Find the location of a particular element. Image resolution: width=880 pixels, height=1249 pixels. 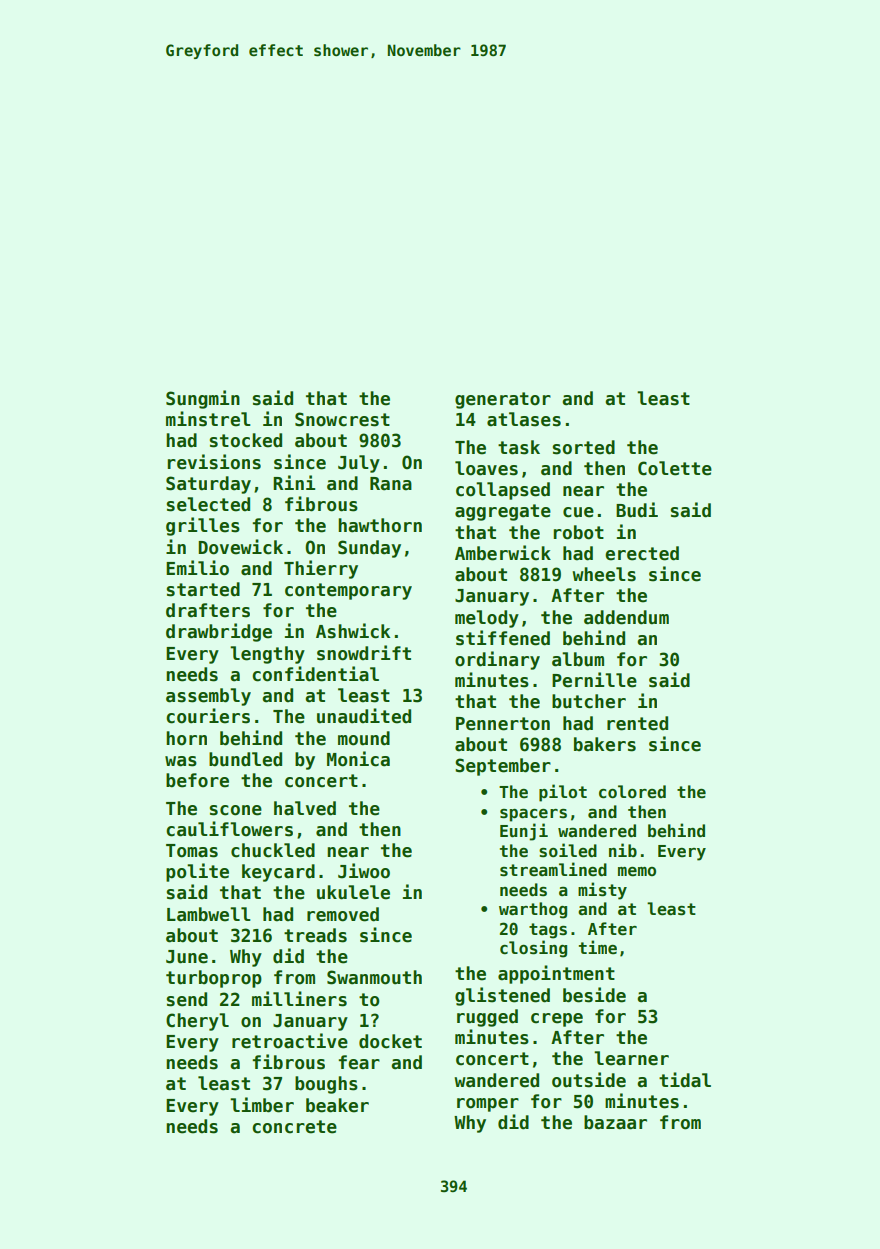

Sunday is located at coordinates (369, 549).
